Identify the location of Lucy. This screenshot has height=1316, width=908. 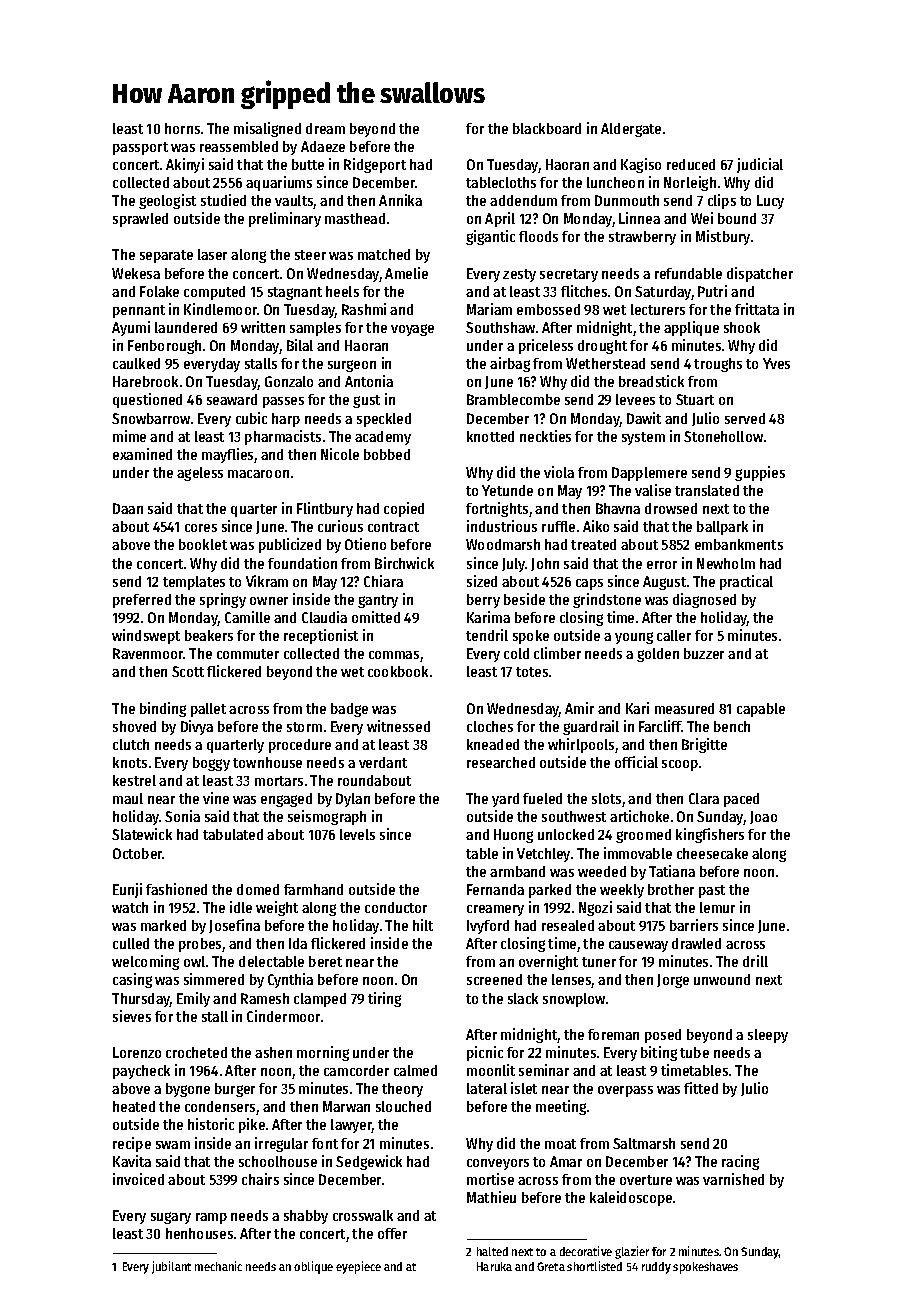
(770, 202).
